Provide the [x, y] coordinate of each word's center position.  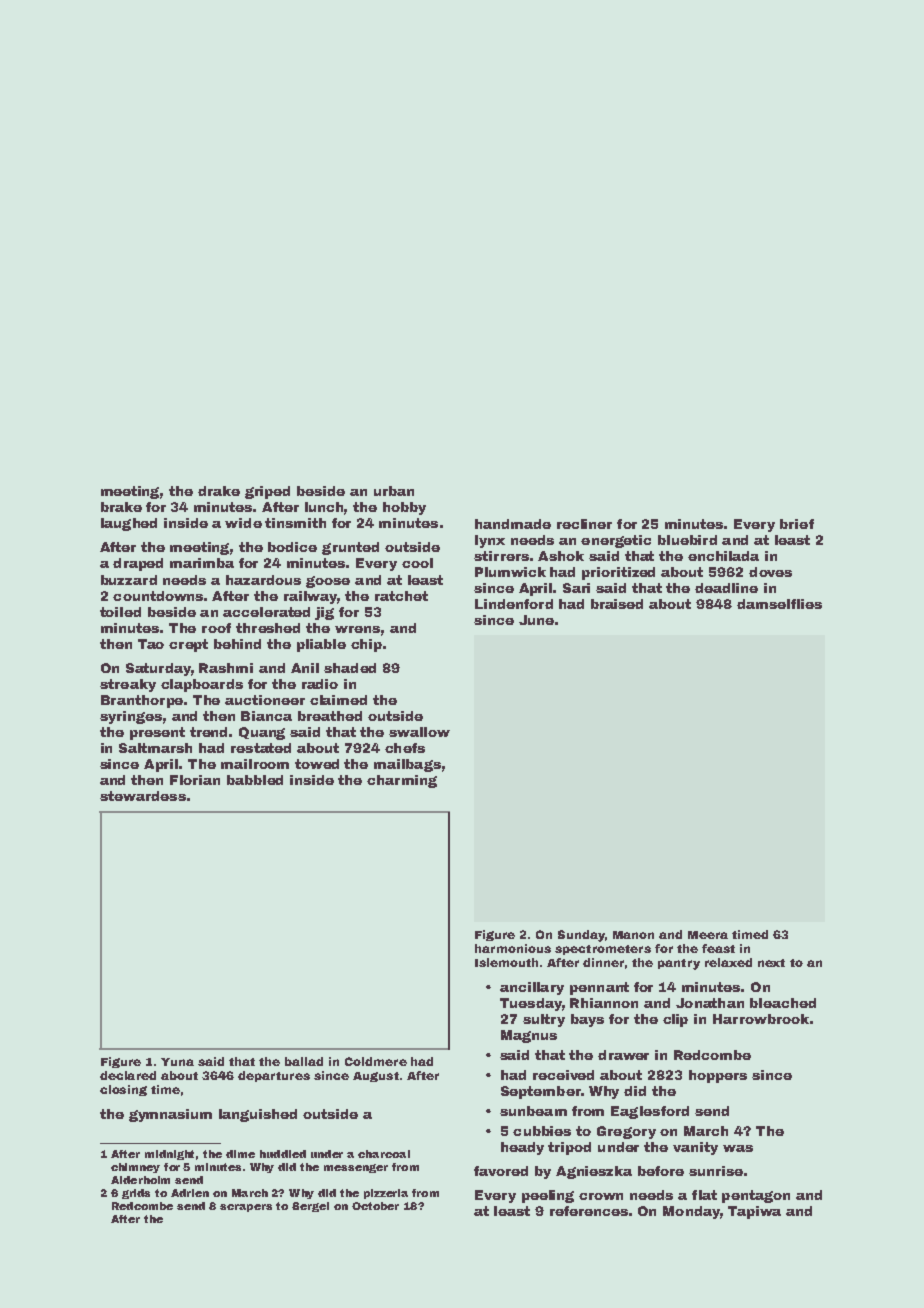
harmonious [513, 948]
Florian [195, 780]
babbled [255, 780]
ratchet [401, 596]
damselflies [779, 604]
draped [138, 564]
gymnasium [170, 1115]
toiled [120, 612]
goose [328, 582]
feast [718, 948]
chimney [135, 1168]
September [540, 1092]
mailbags [407, 765]
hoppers [718, 1076]
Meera [708, 935]
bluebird [687, 540]
